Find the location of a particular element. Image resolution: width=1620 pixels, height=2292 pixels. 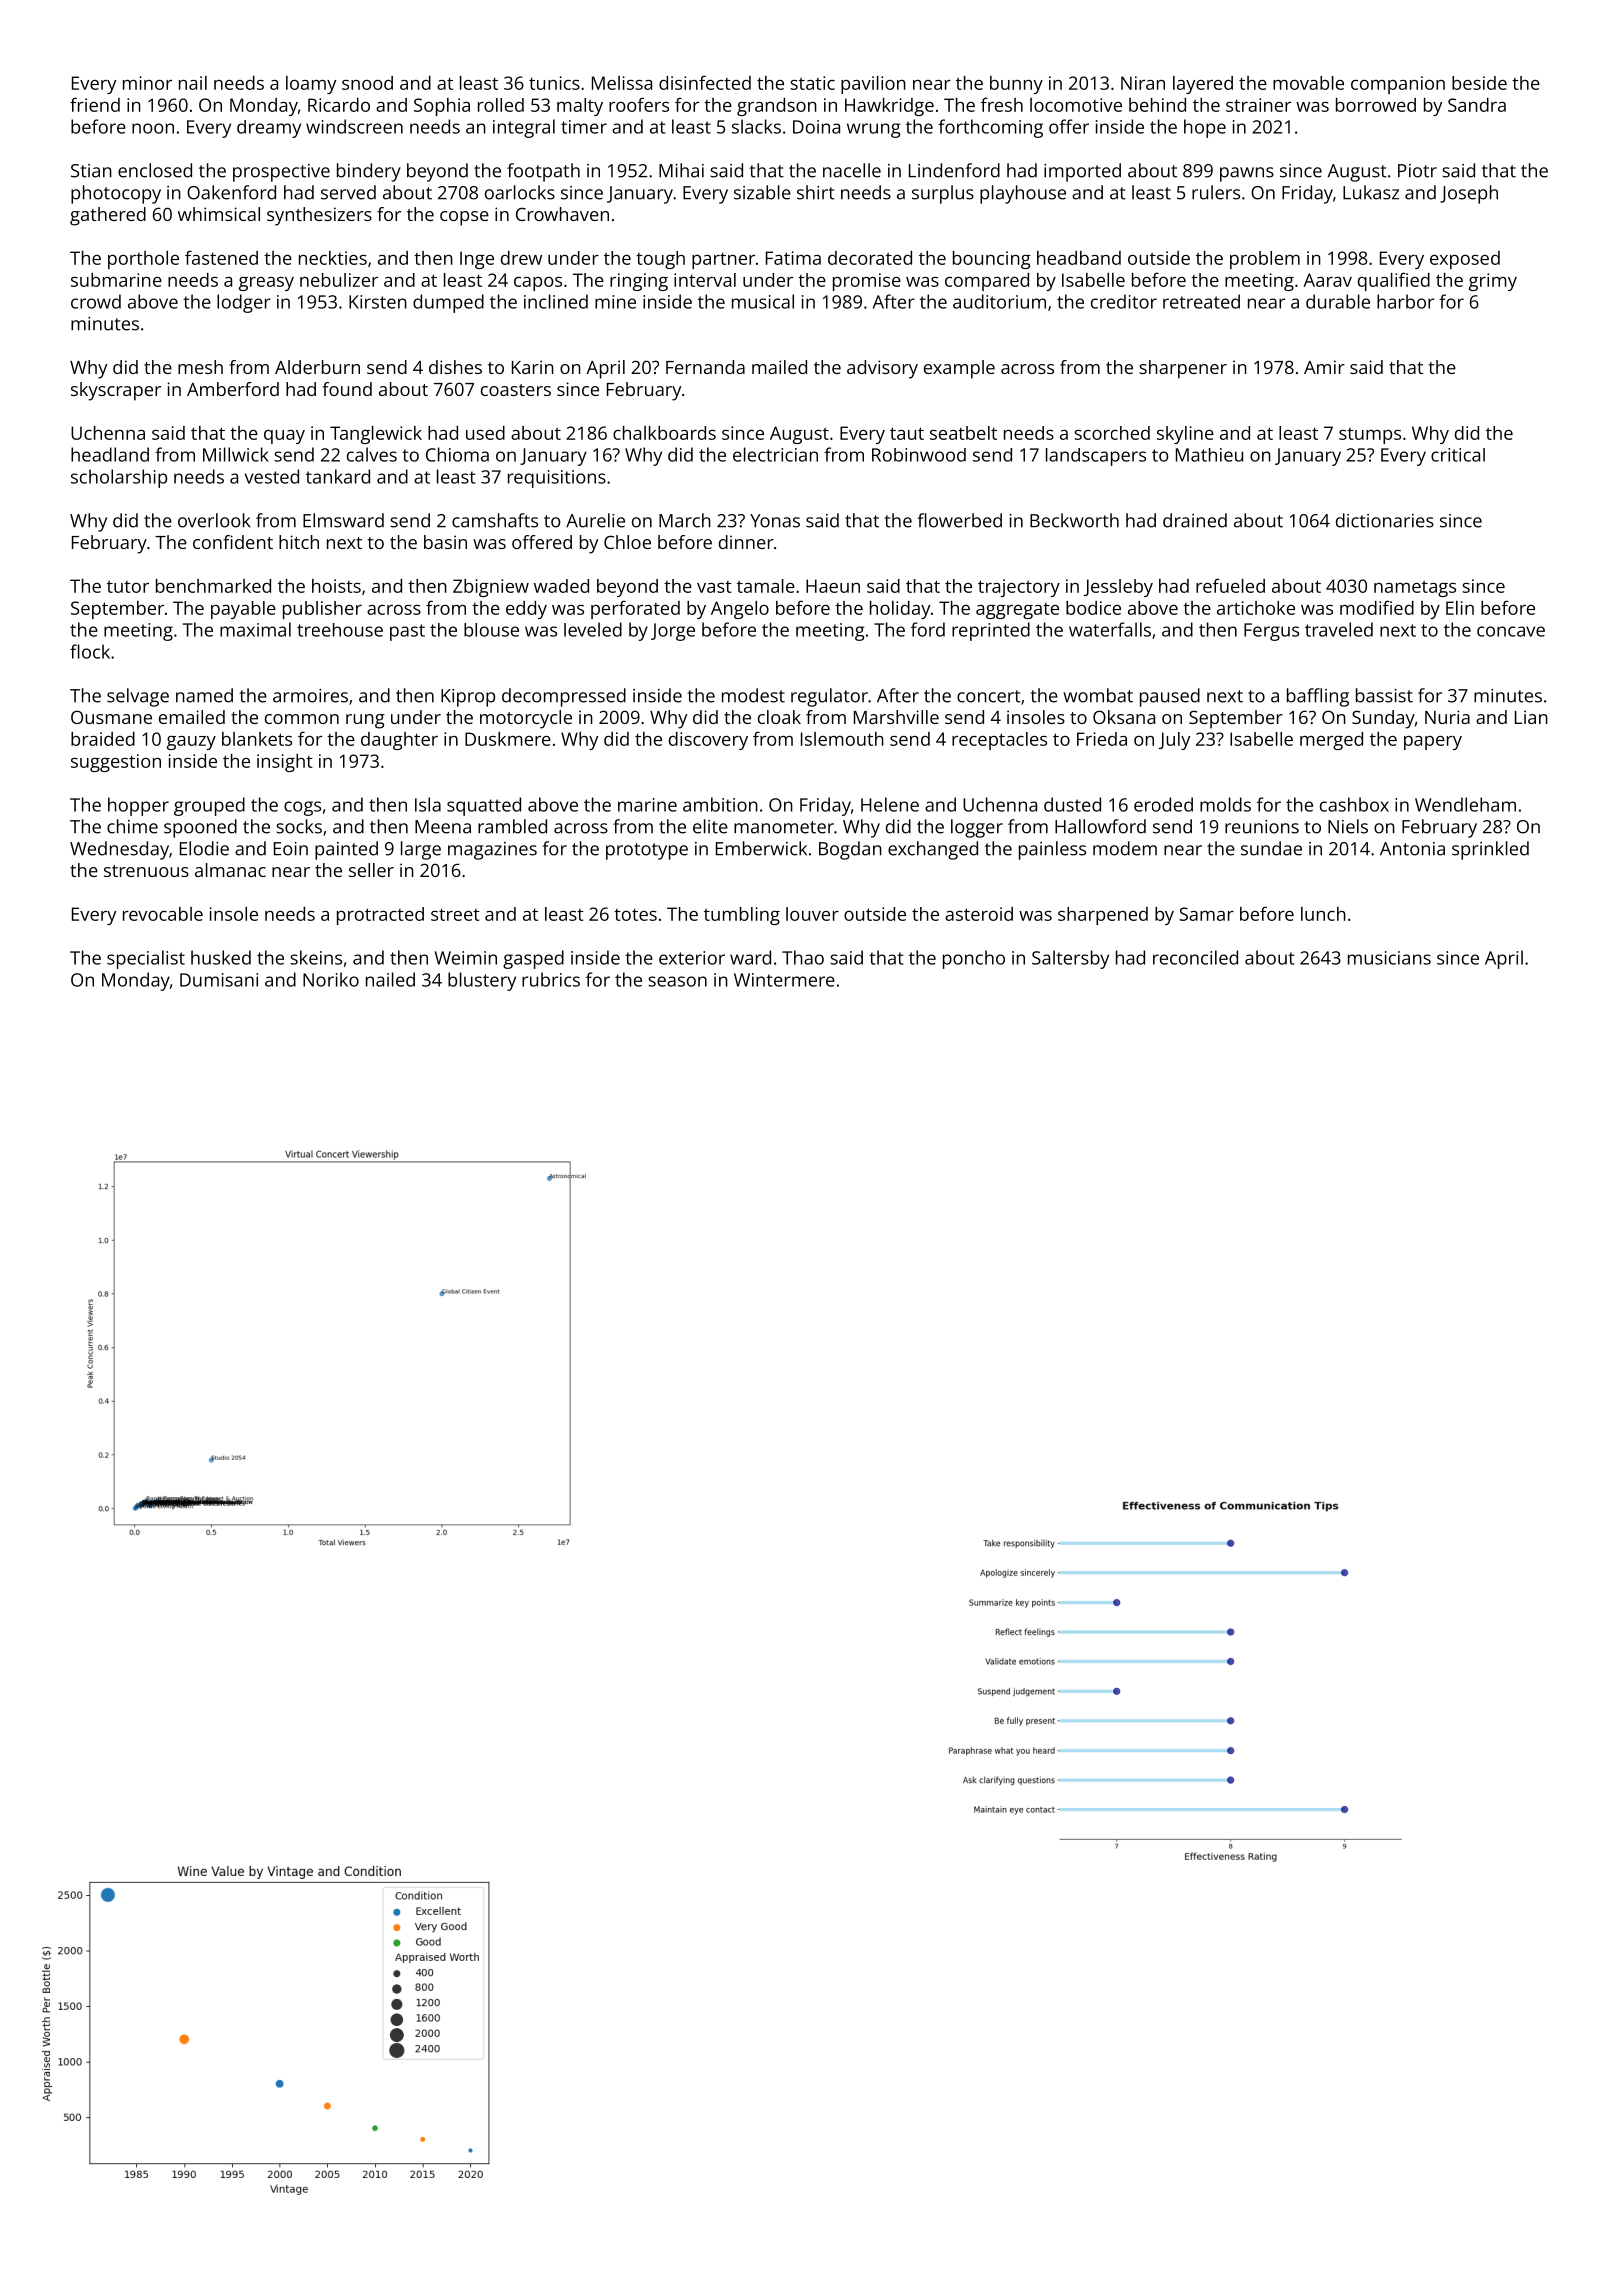

dictionaries is located at coordinates (1385, 520).
